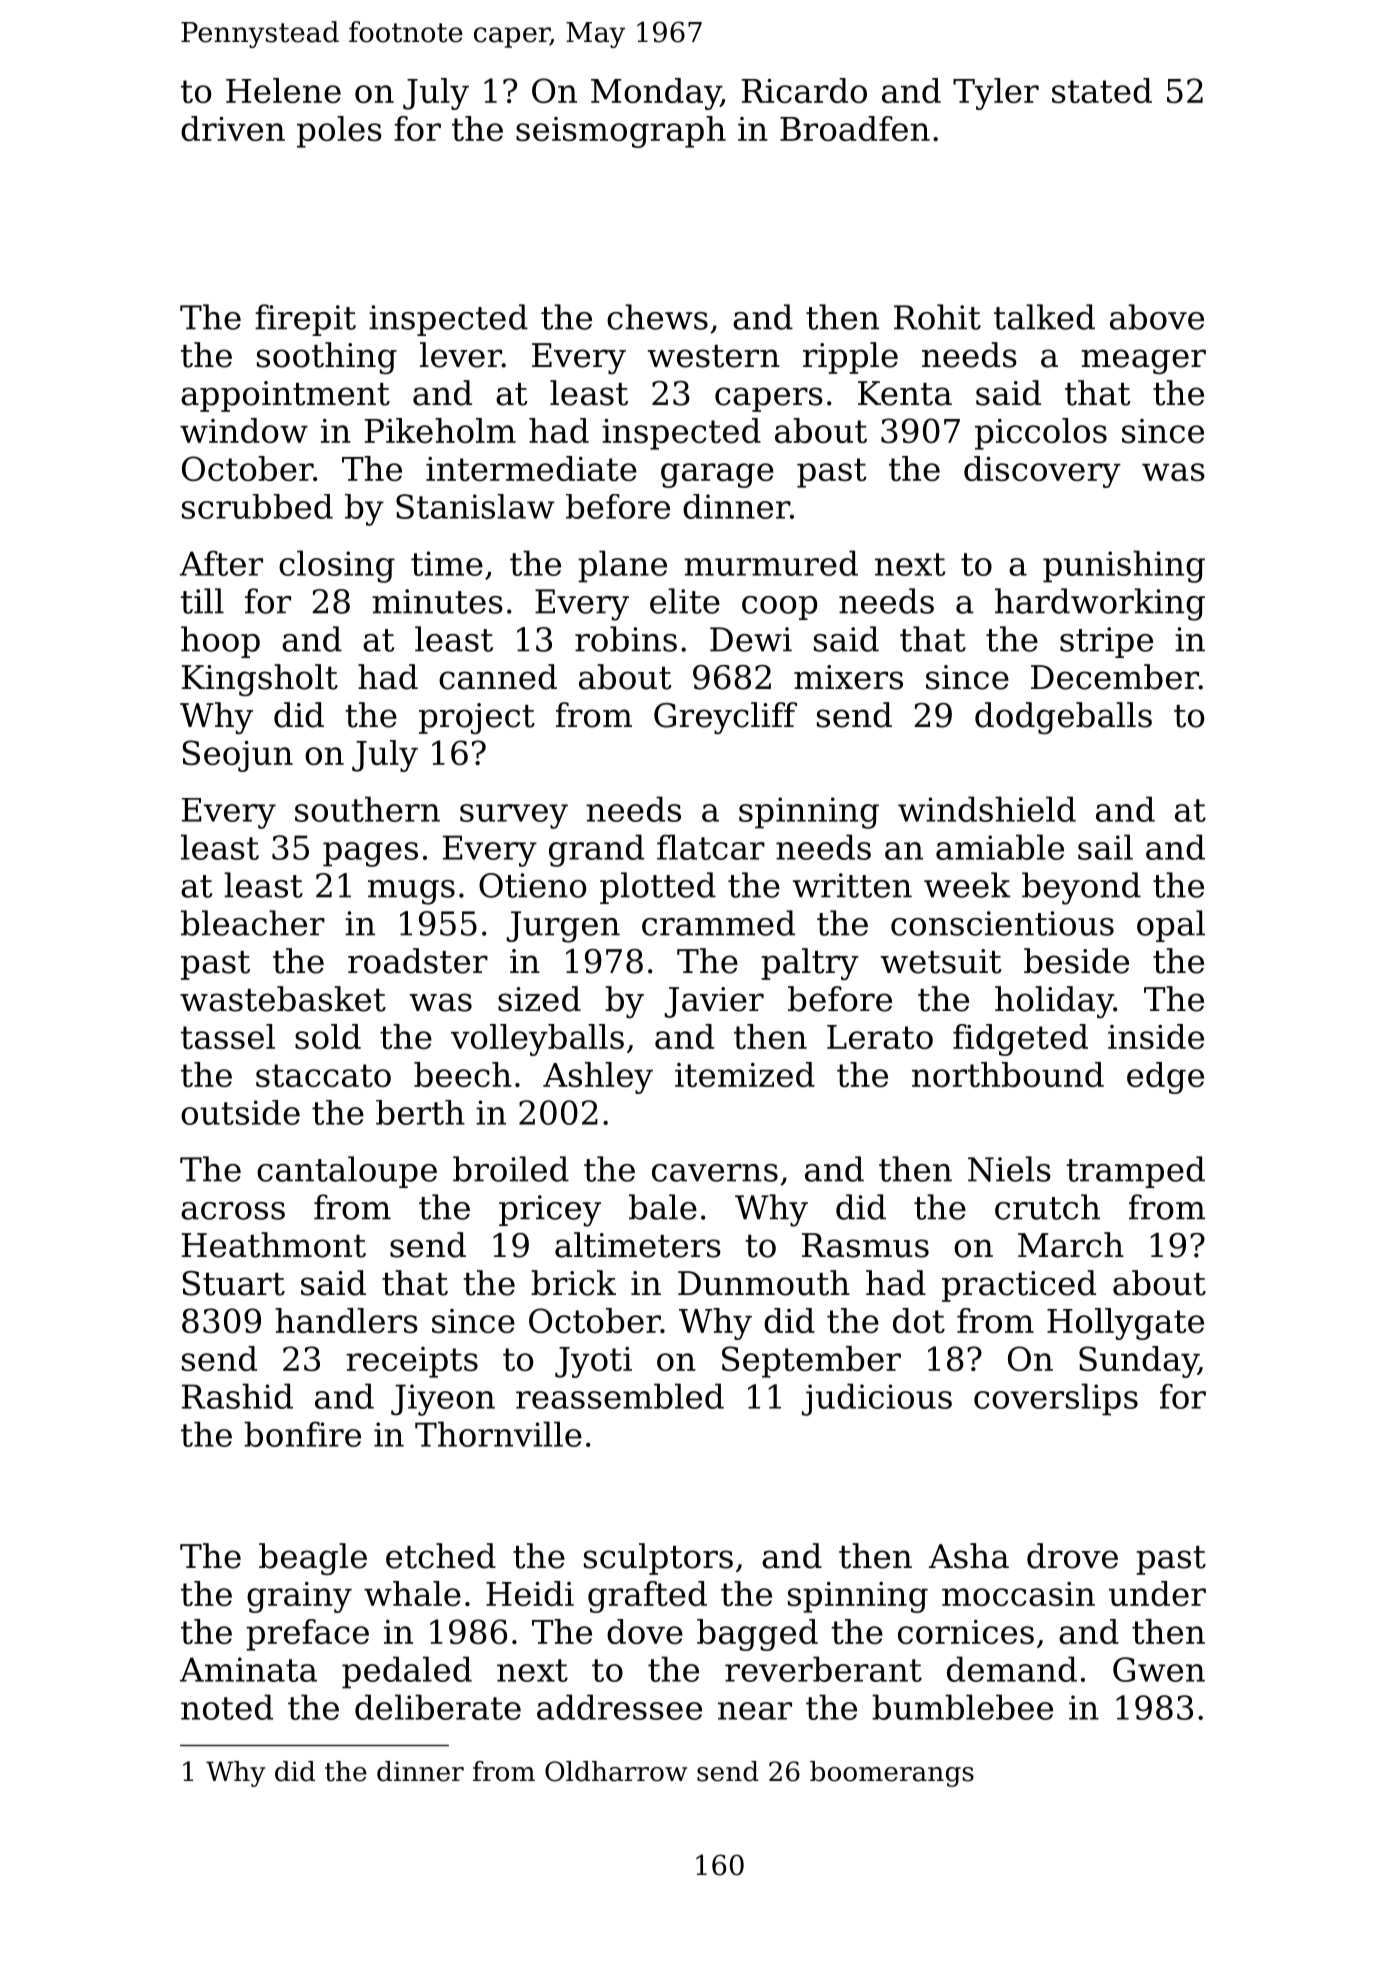 Image resolution: width=1386 pixels, height=1969 pixels. Describe the element at coordinates (1124, 566) in the page. I see `punishing` at that location.
